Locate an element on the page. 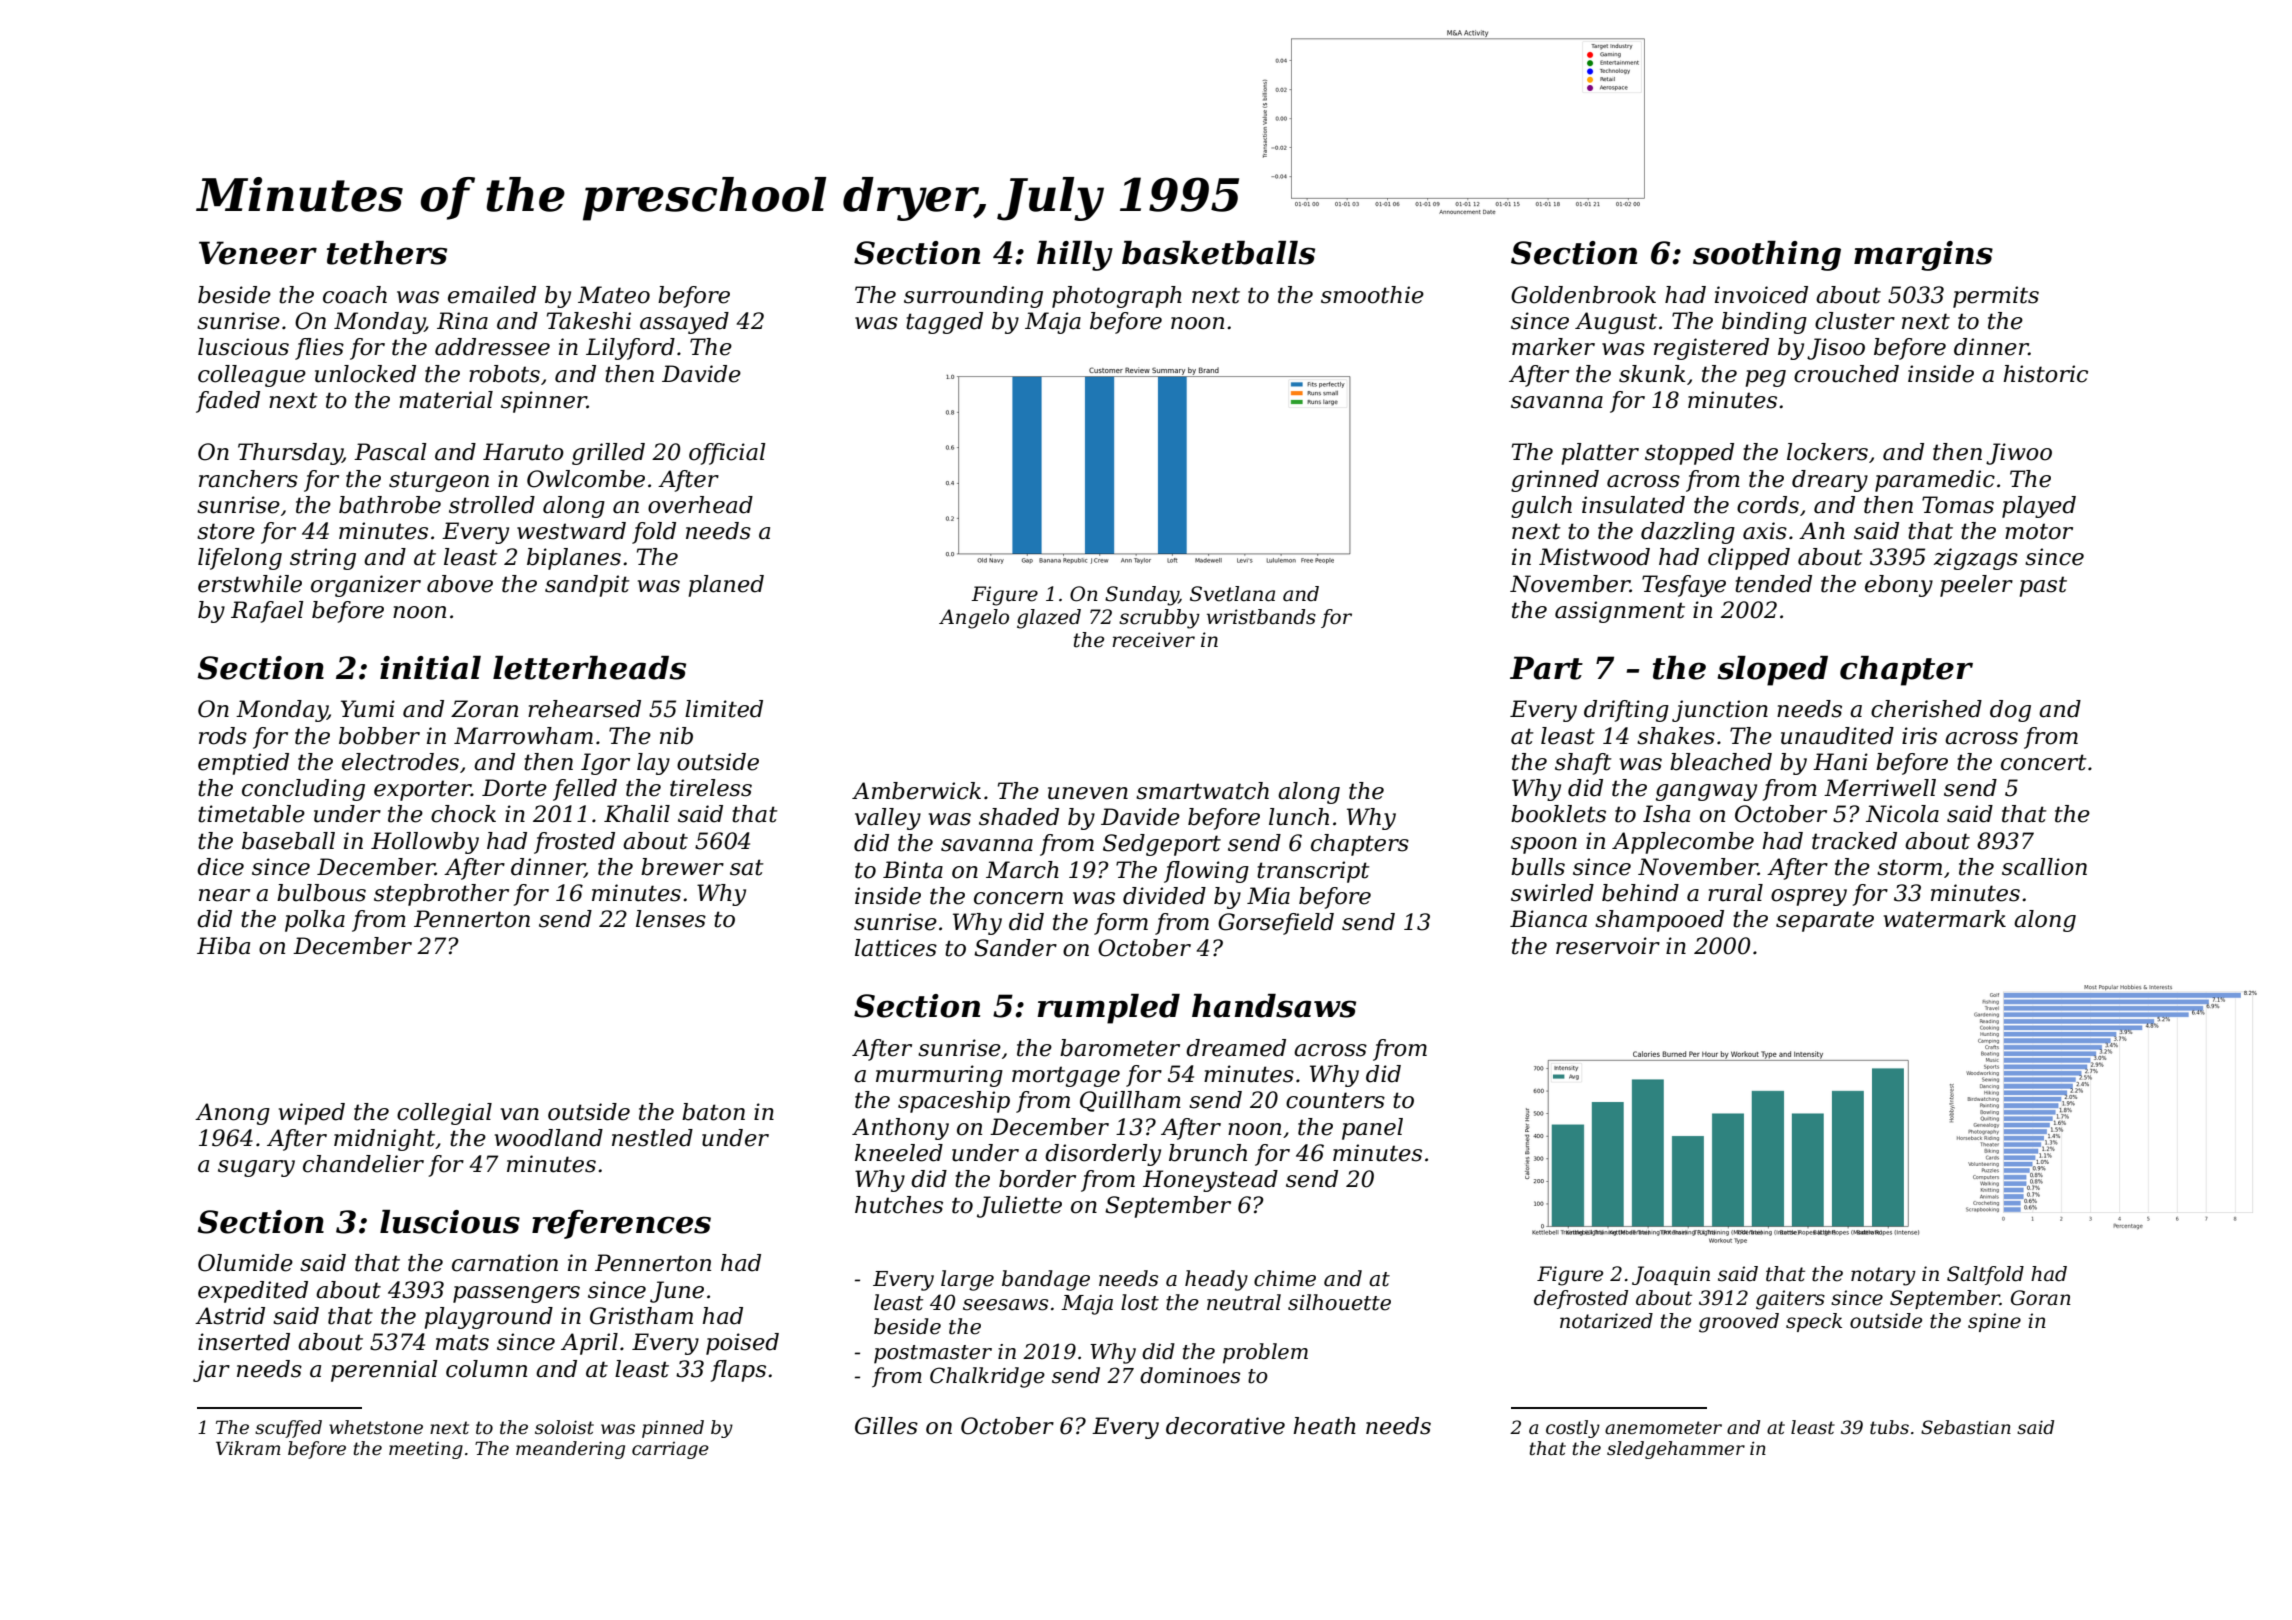 This image has height=1620, width=2292. barometer is located at coordinates (1120, 1048).
